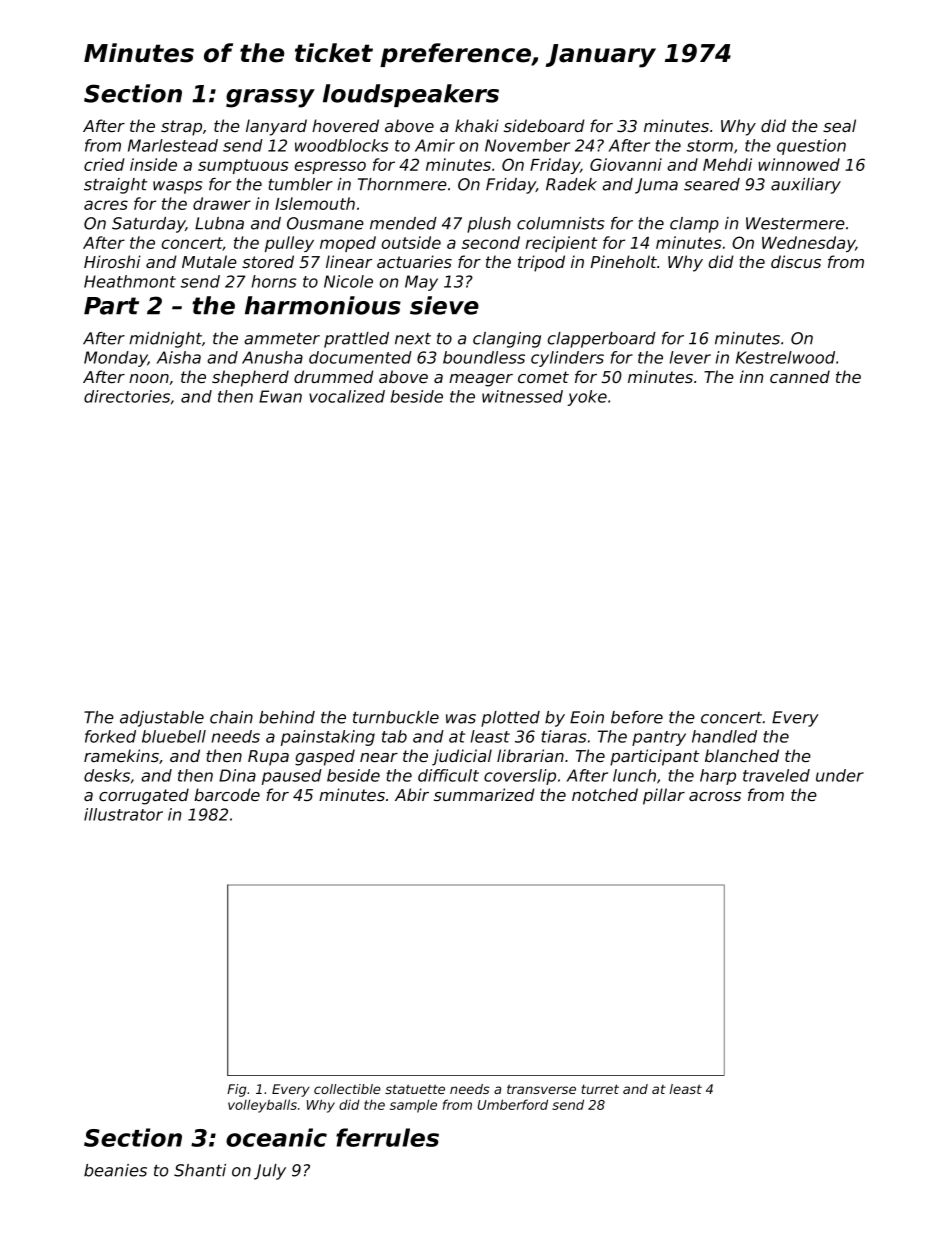 The image size is (952, 1233). I want to click on Mutale, so click(209, 261).
